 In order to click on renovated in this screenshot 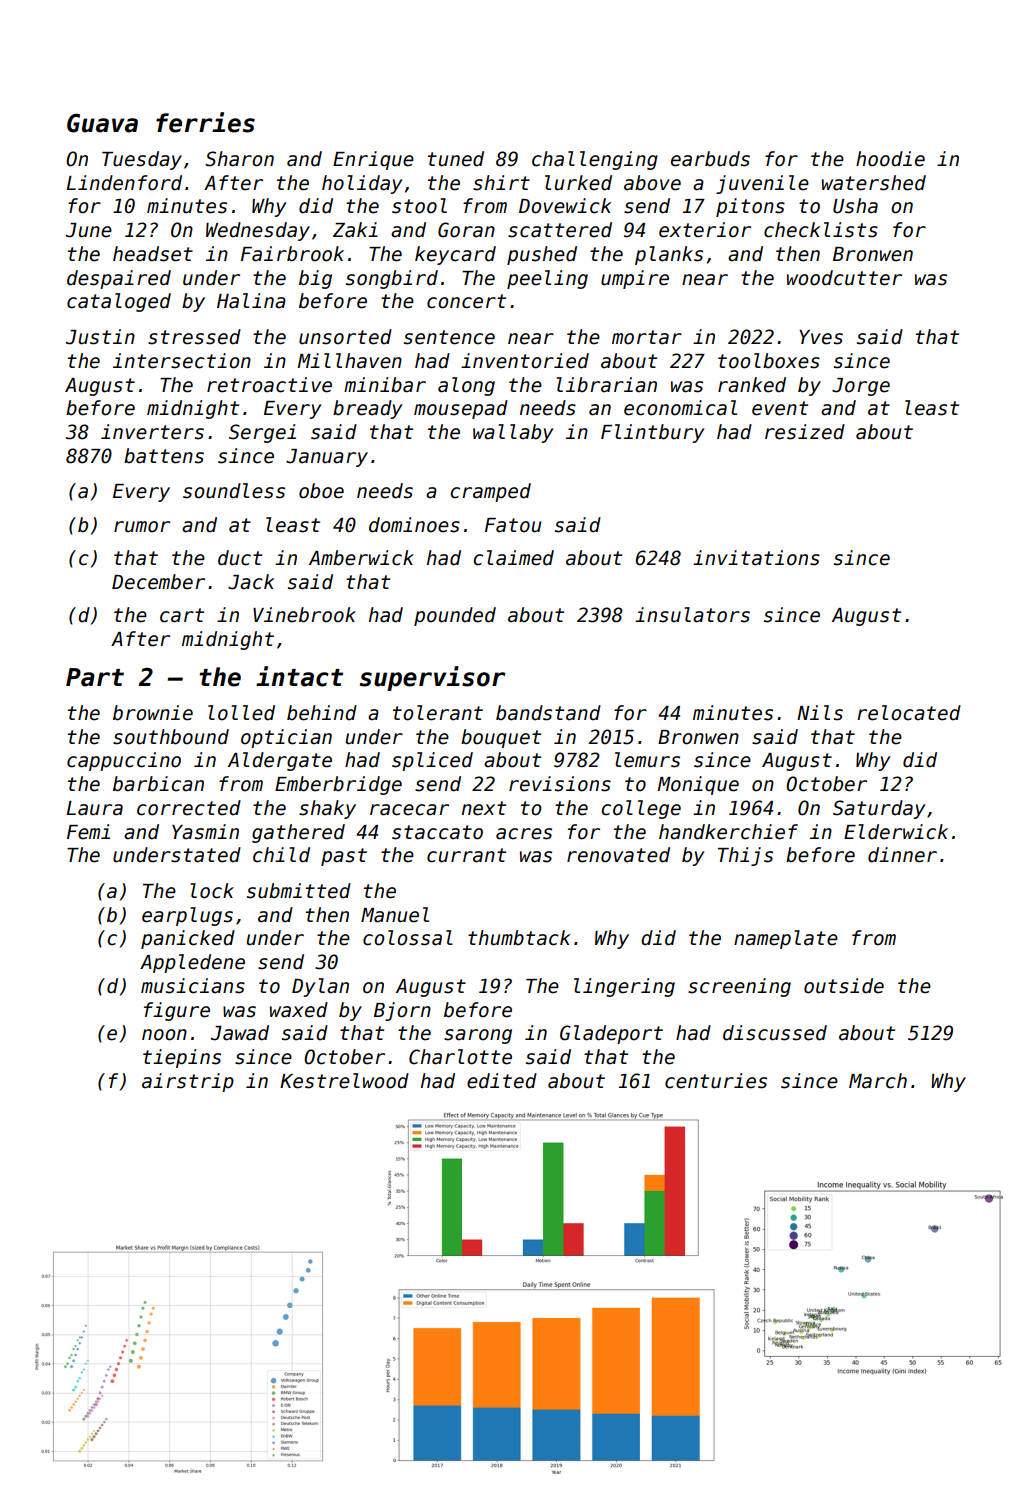, I will do `click(618, 855)`.
